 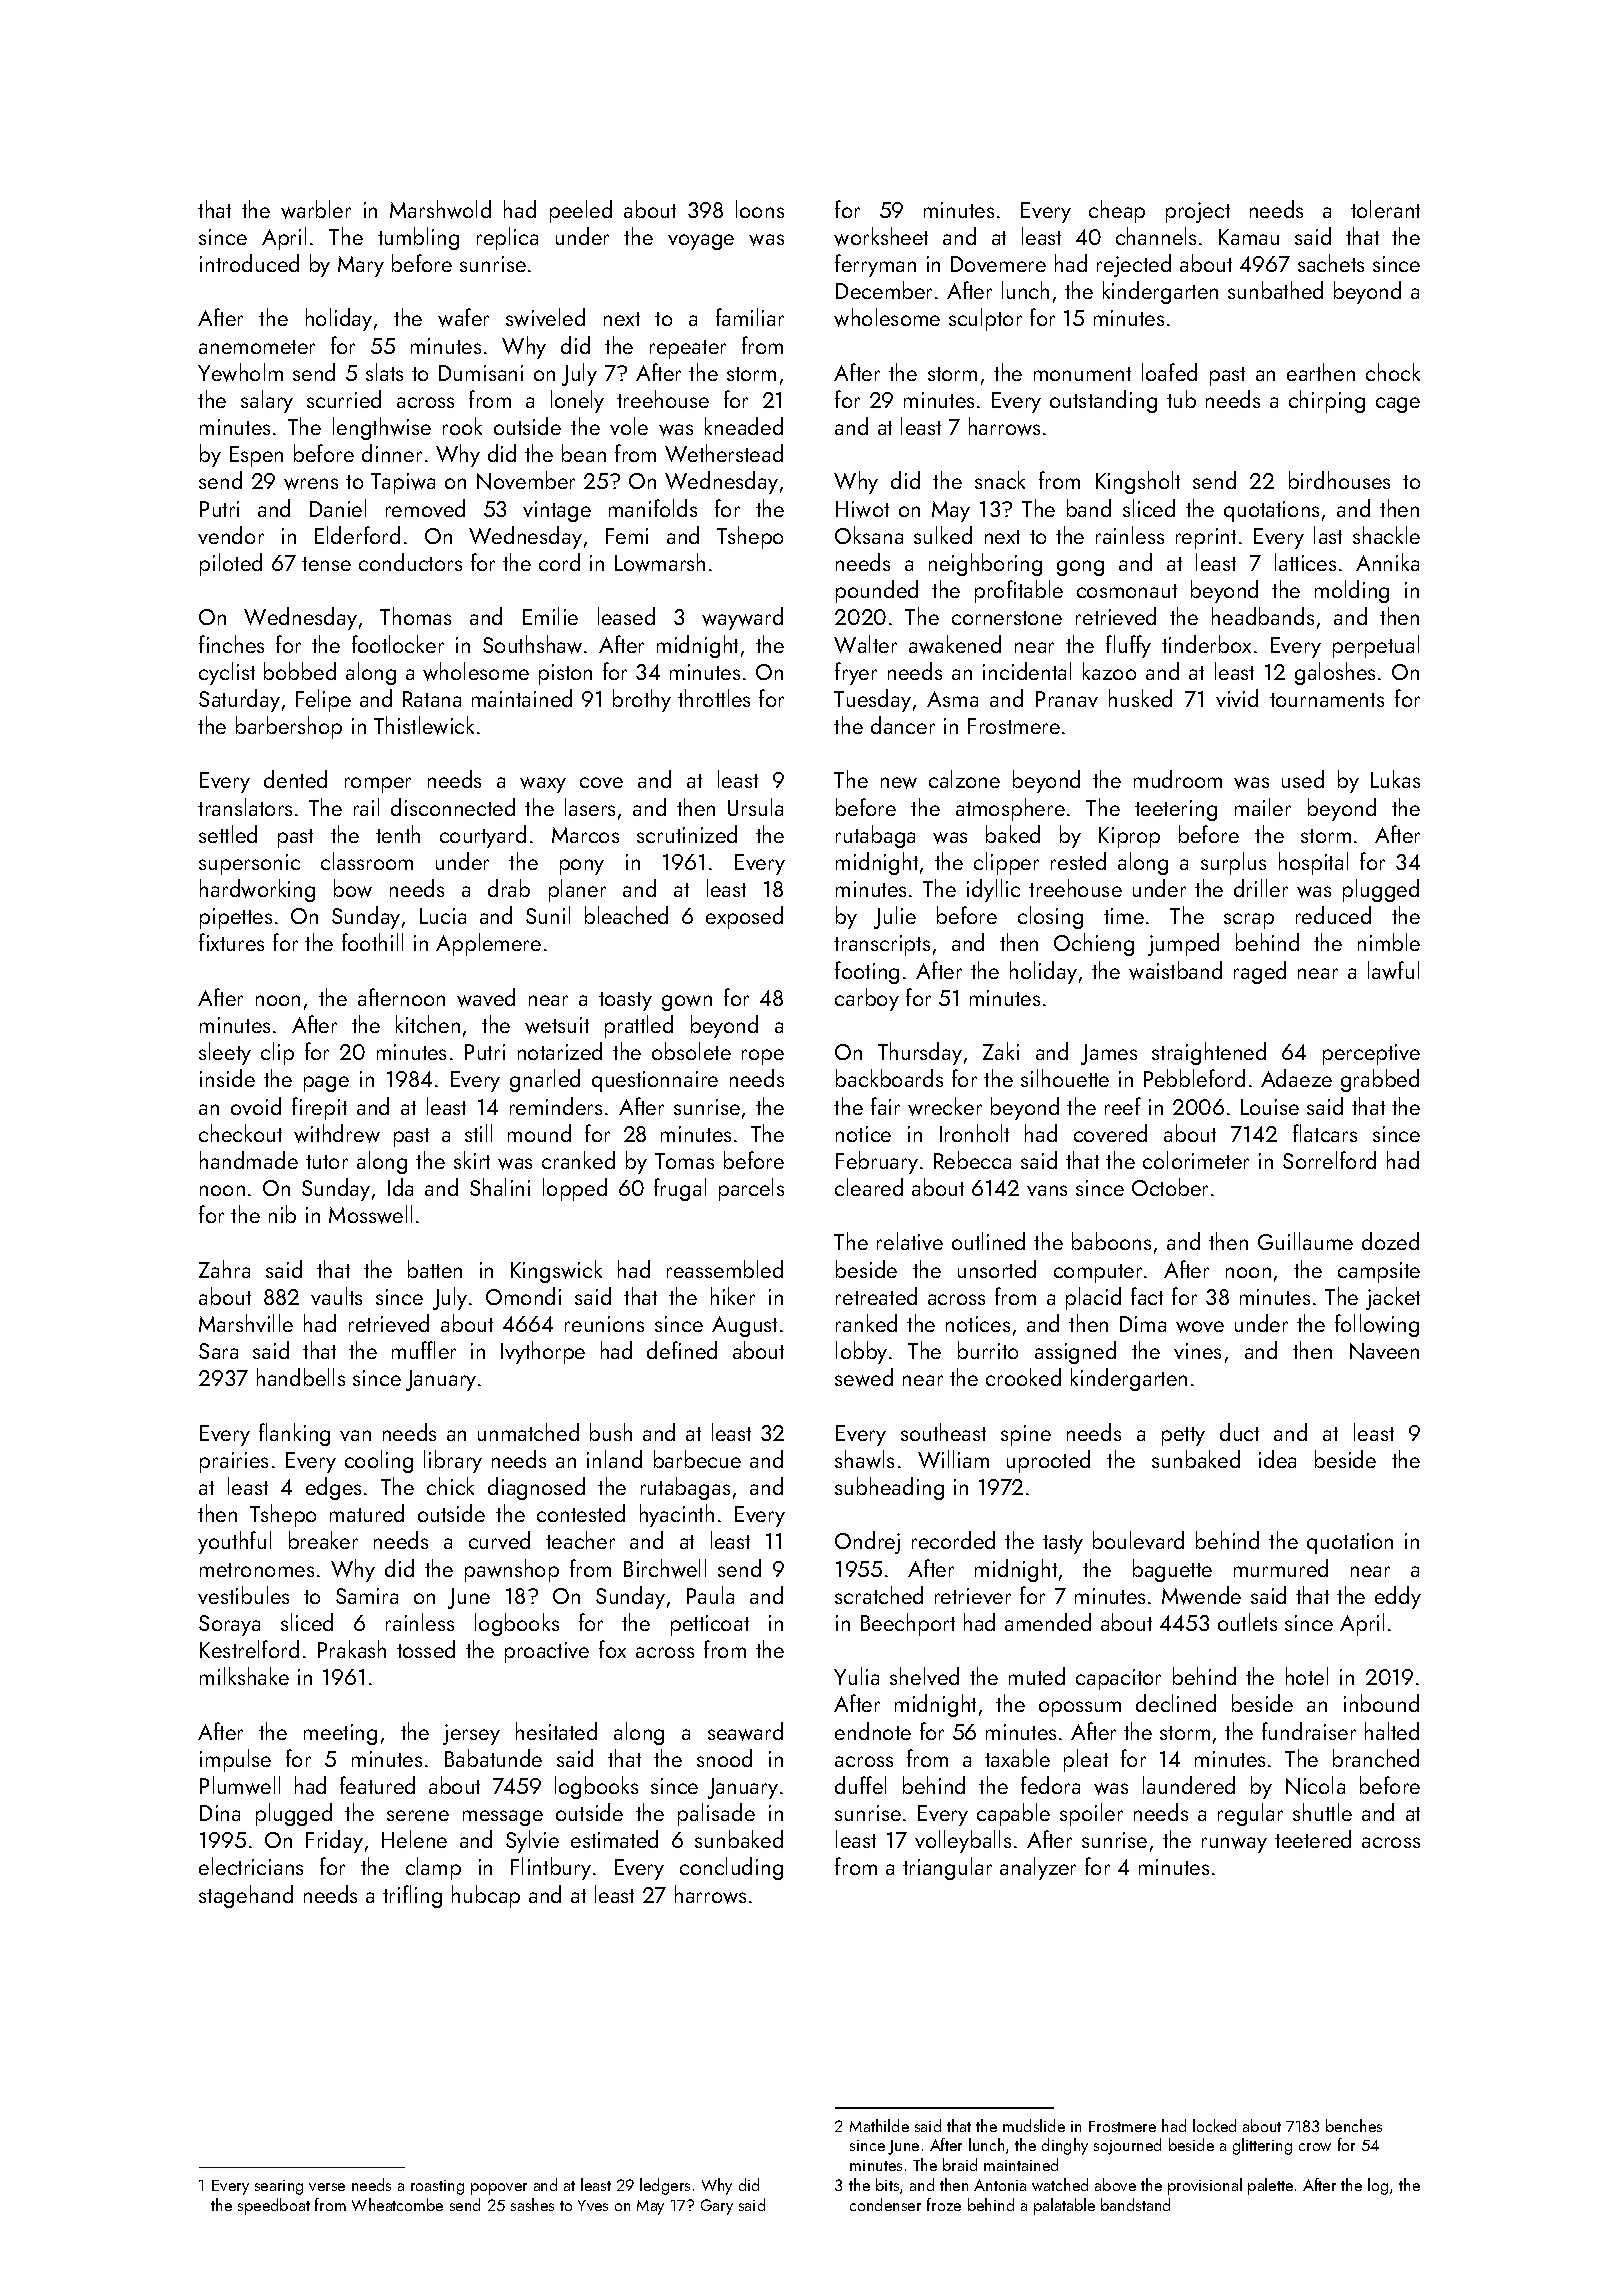 What do you see at coordinates (246, 1896) in the image?
I see `stagehand` at bounding box center [246, 1896].
